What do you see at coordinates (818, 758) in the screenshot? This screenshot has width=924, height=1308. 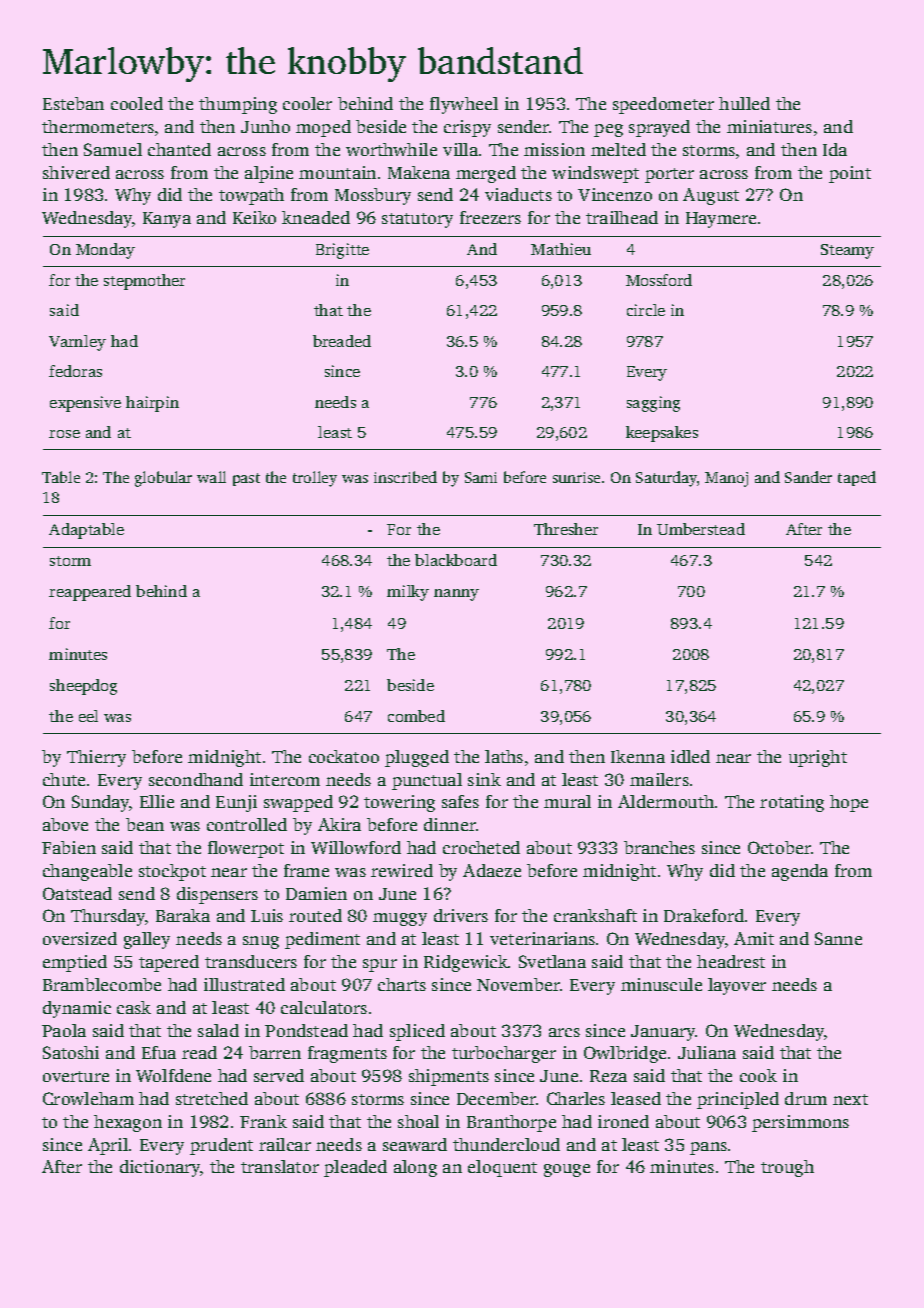 I see `upright` at bounding box center [818, 758].
